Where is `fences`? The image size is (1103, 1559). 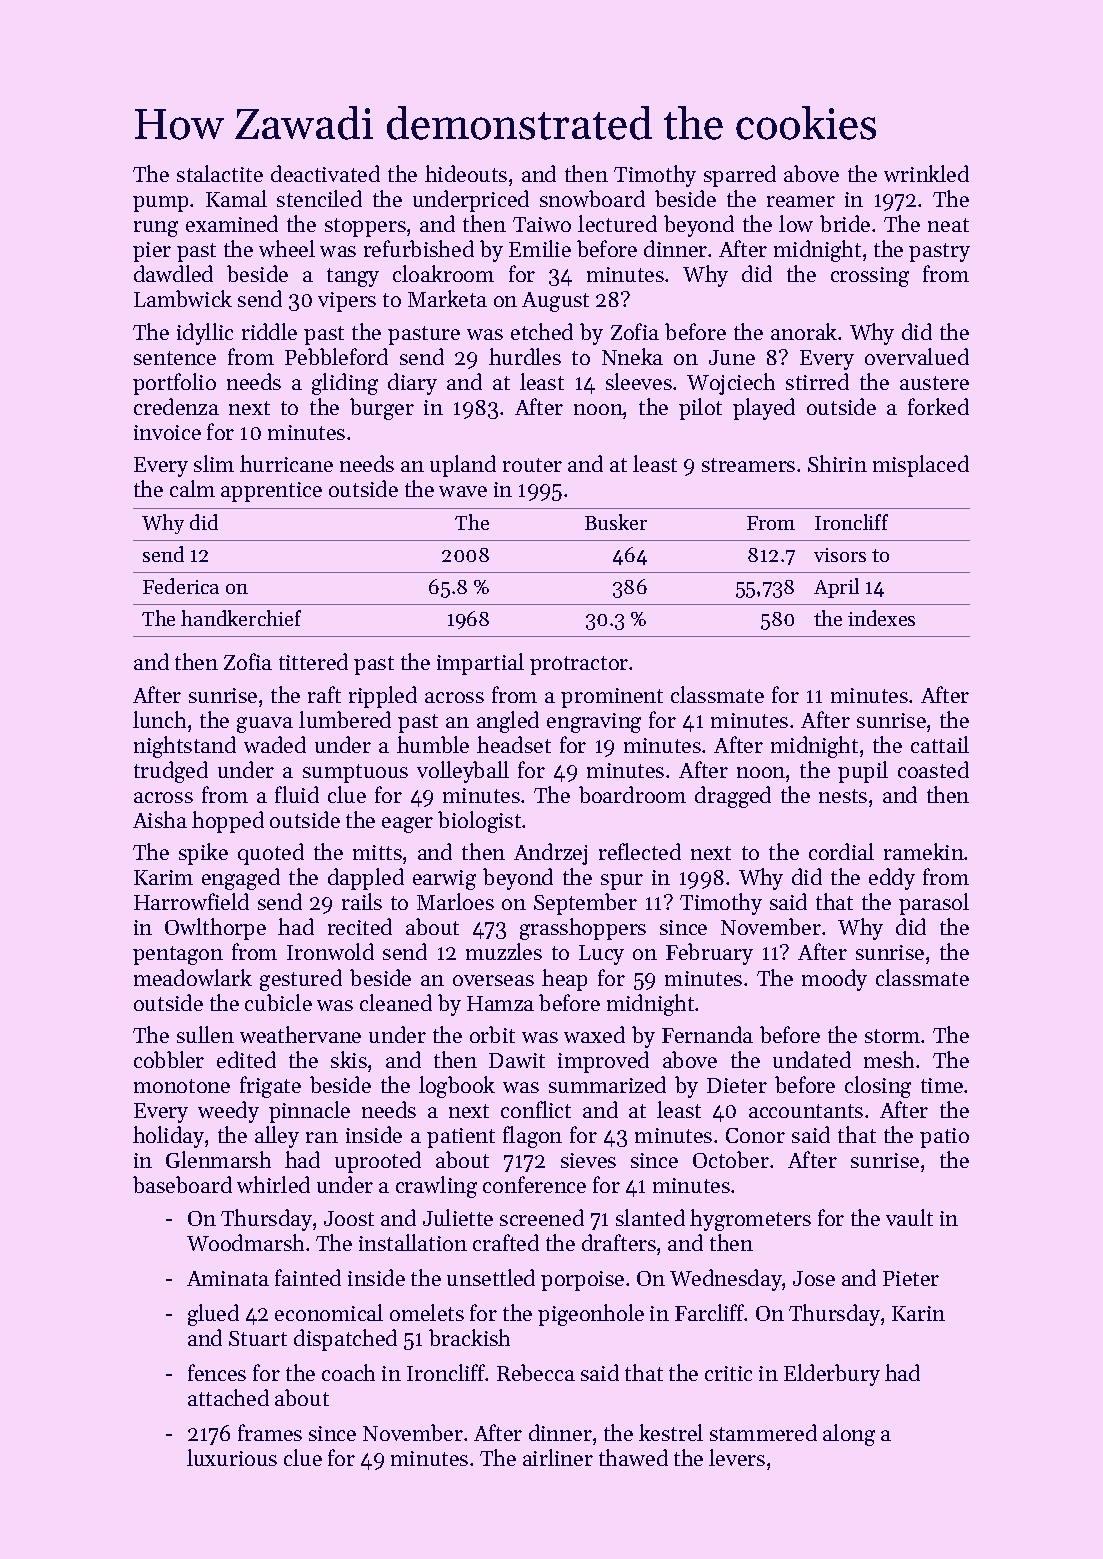 fences is located at coordinates (217, 1372).
